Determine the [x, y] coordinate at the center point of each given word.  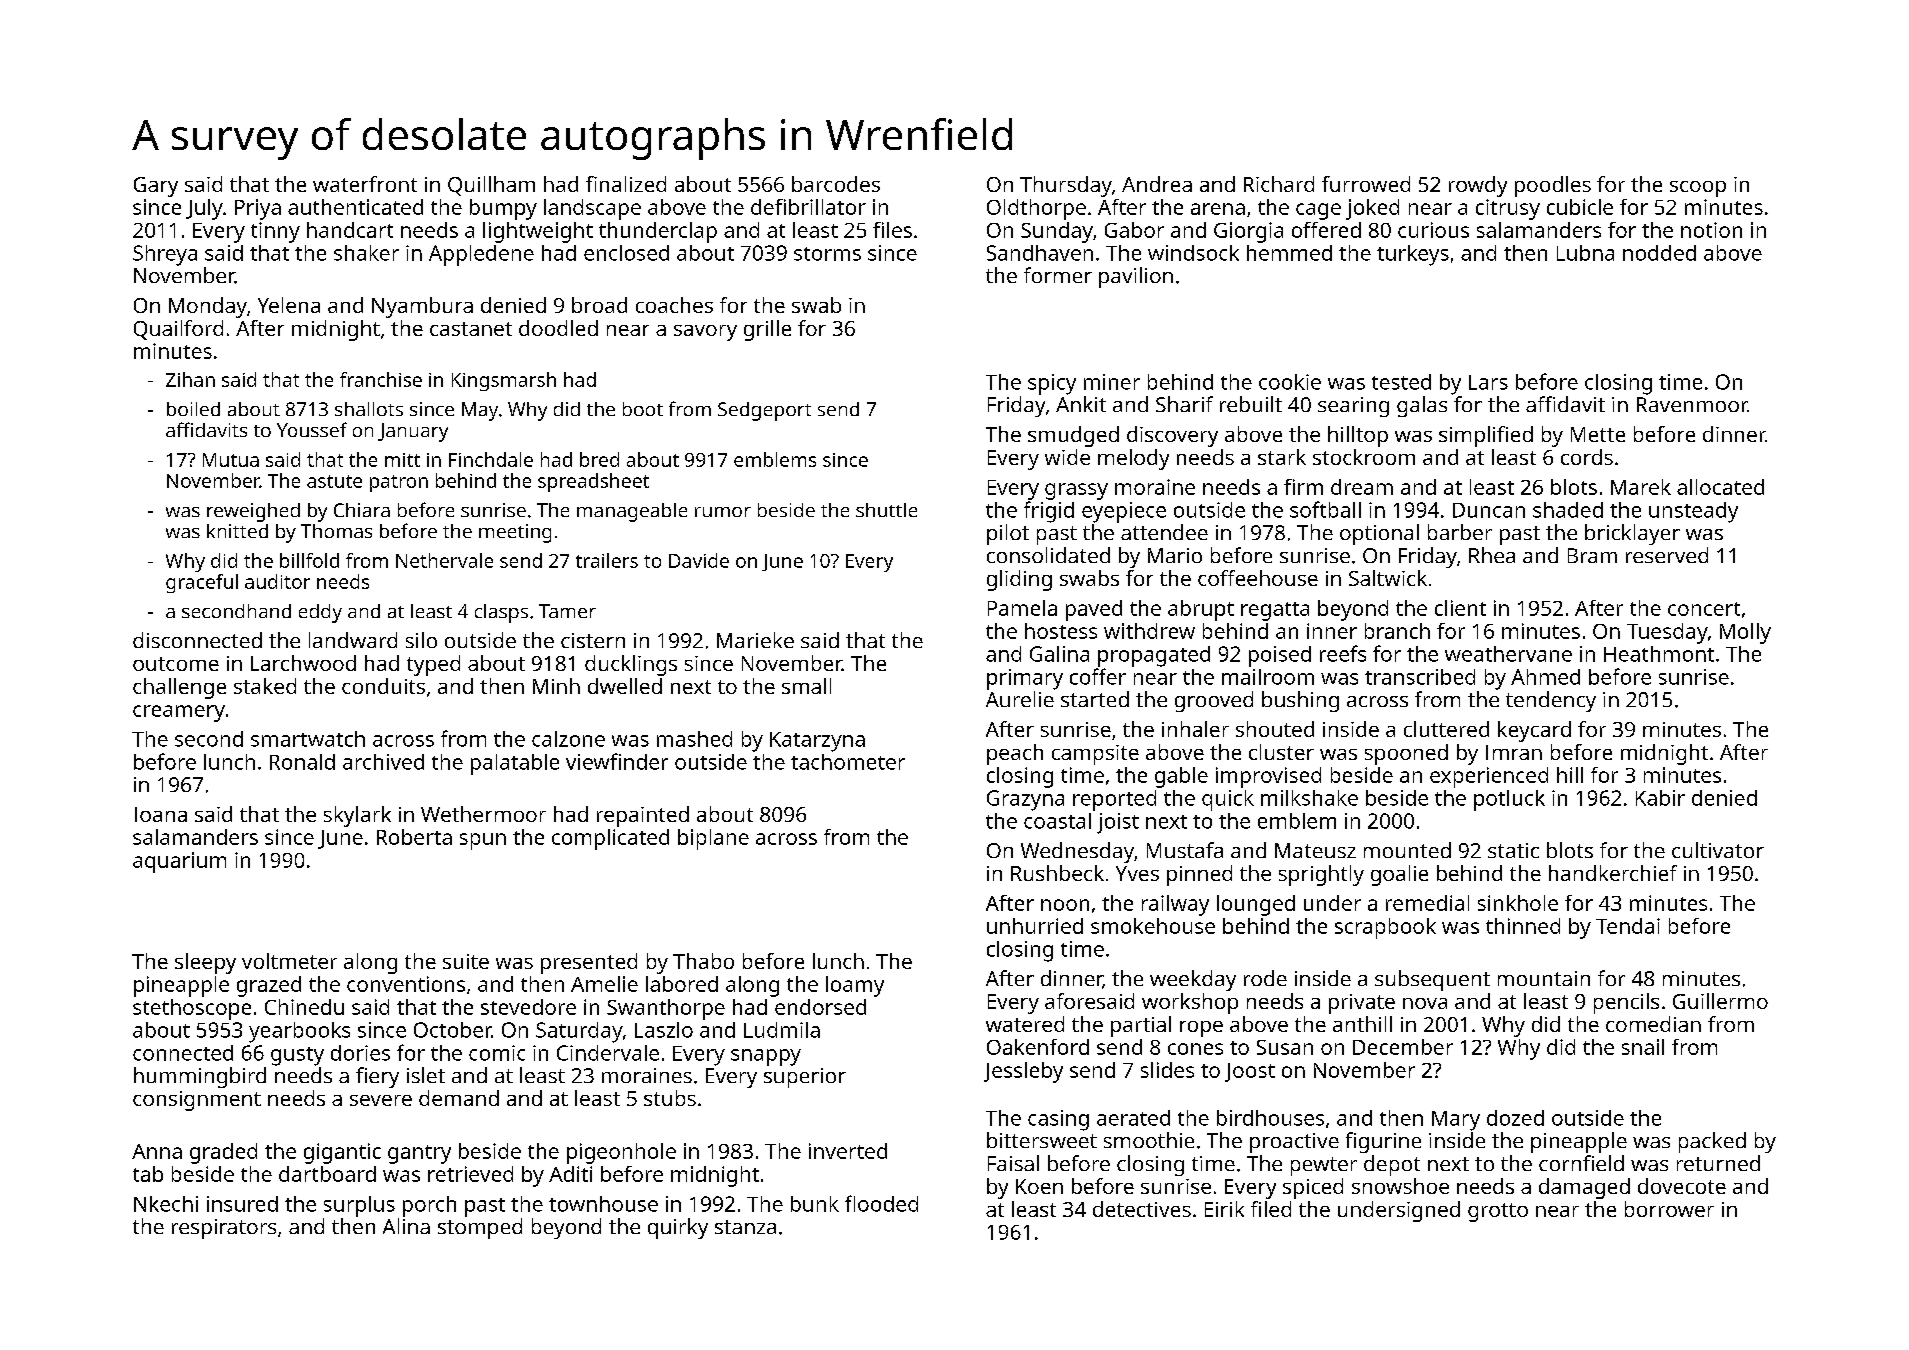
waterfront [365, 184]
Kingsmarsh [504, 381]
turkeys [1413, 255]
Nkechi [166, 1204]
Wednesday [1077, 852]
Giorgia [1248, 232]
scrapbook [1385, 928]
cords [1587, 457]
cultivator [1718, 850]
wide [1067, 457]
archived [383, 762]
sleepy [205, 963]
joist [1118, 823]
